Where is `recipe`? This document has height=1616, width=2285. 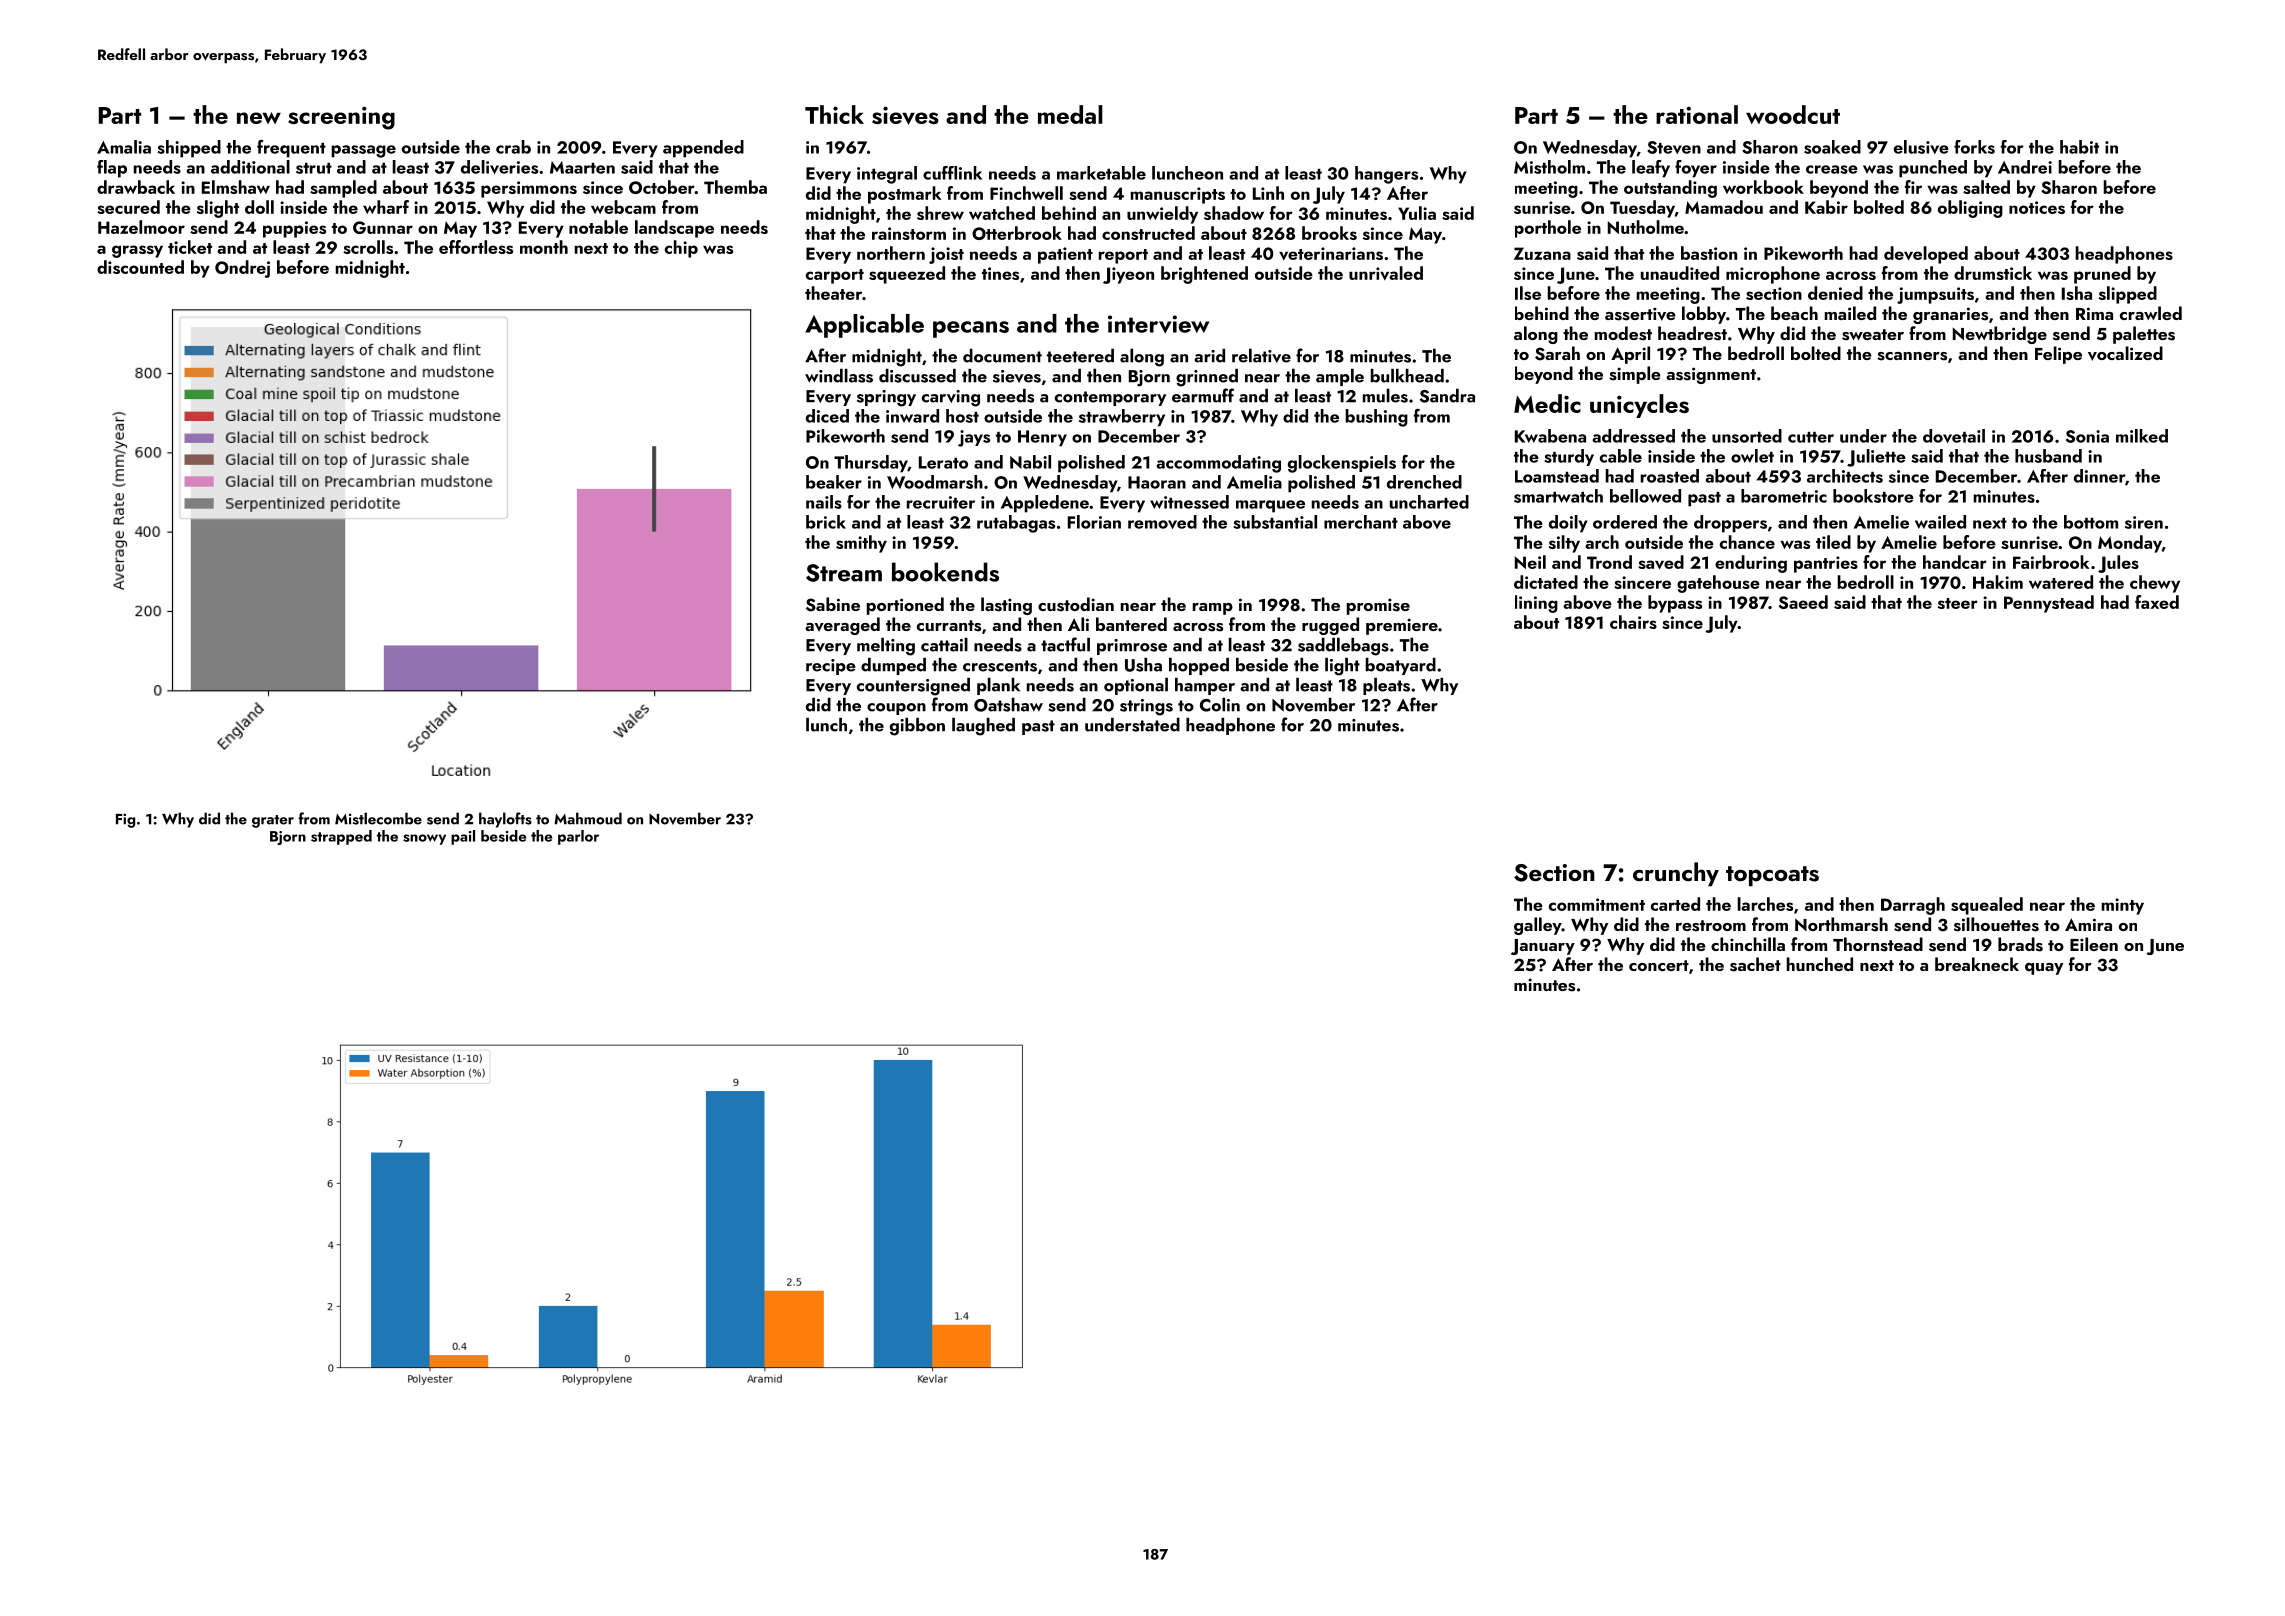 recipe is located at coordinates (831, 667).
